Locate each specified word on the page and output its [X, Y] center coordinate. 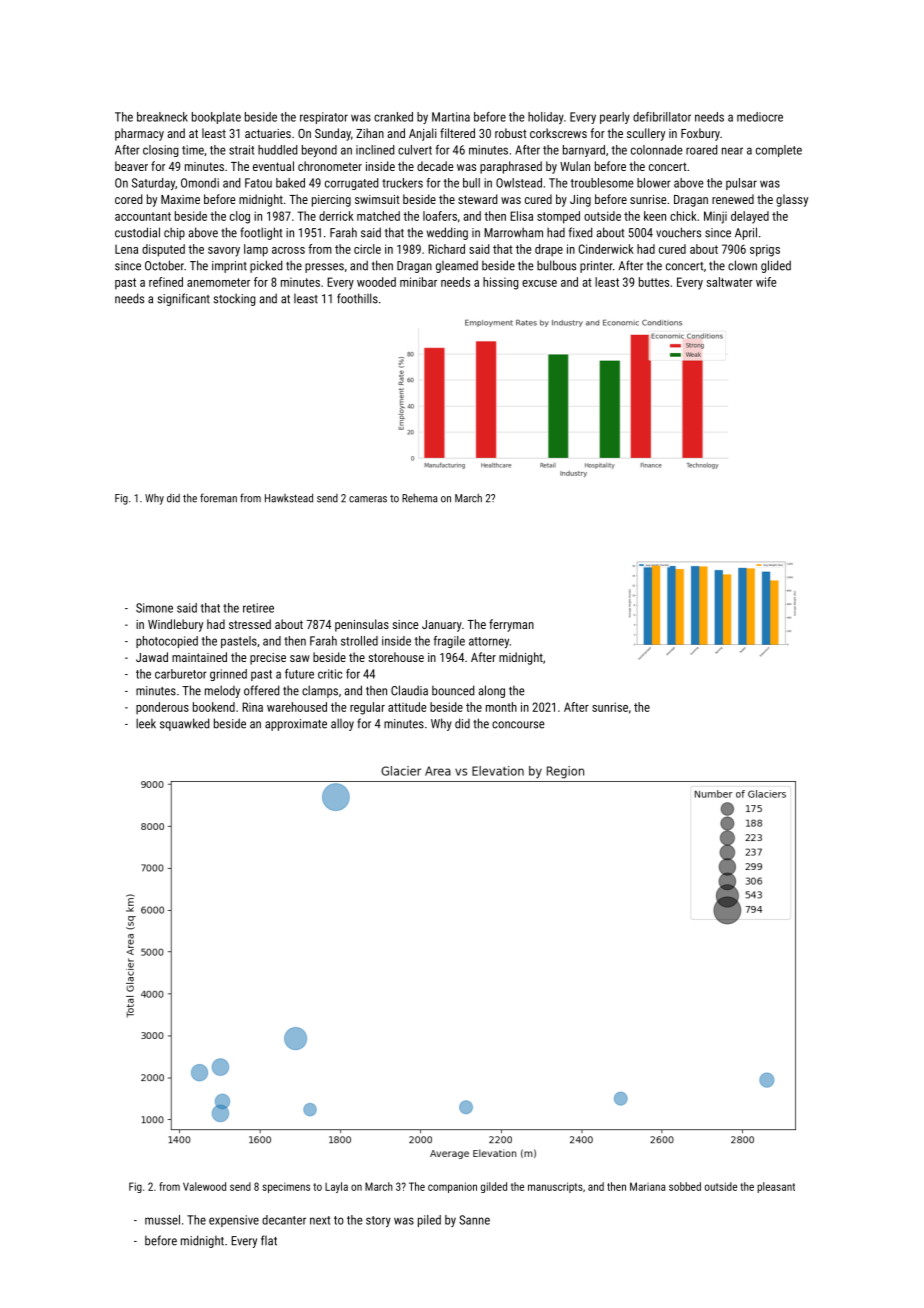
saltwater [730, 282]
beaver [131, 166]
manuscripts [555, 1187]
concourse [518, 725]
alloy [342, 724]
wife [766, 282]
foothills [357, 298]
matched [378, 216]
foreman [218, 498]
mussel [162, 1220]
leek [146, 723]
